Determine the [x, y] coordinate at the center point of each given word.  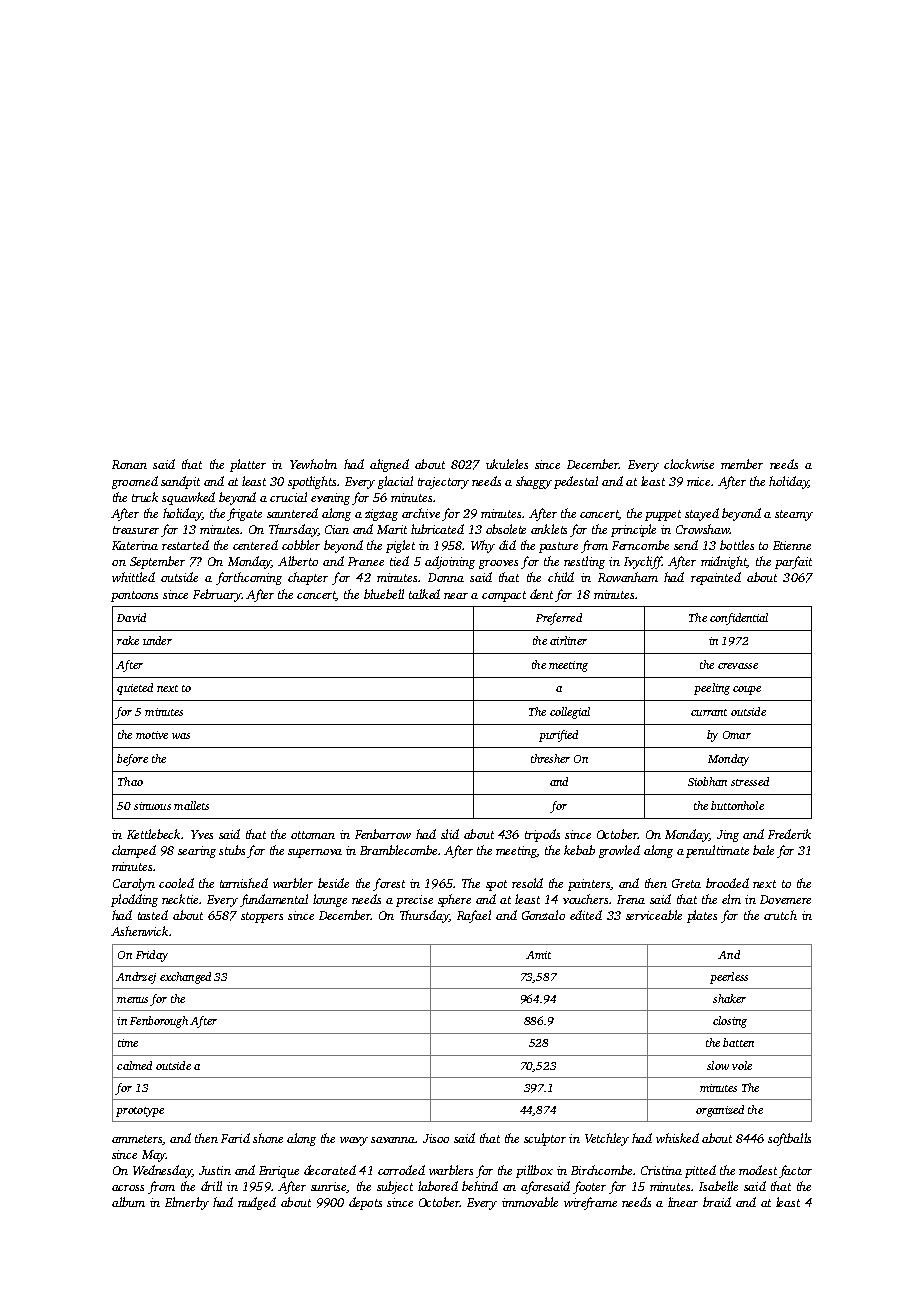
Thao [130, 781]
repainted [716, 578]
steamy [794, 515]
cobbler [301, 545]
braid [717, 1202]
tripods [542, 835]
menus [132, 1000]
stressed [750, 781]
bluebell [384, 594]
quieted [135, 689]
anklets [549, 529]
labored [438, 1186]
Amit [538, 955]
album [128, 1202]
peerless [729, 978]
